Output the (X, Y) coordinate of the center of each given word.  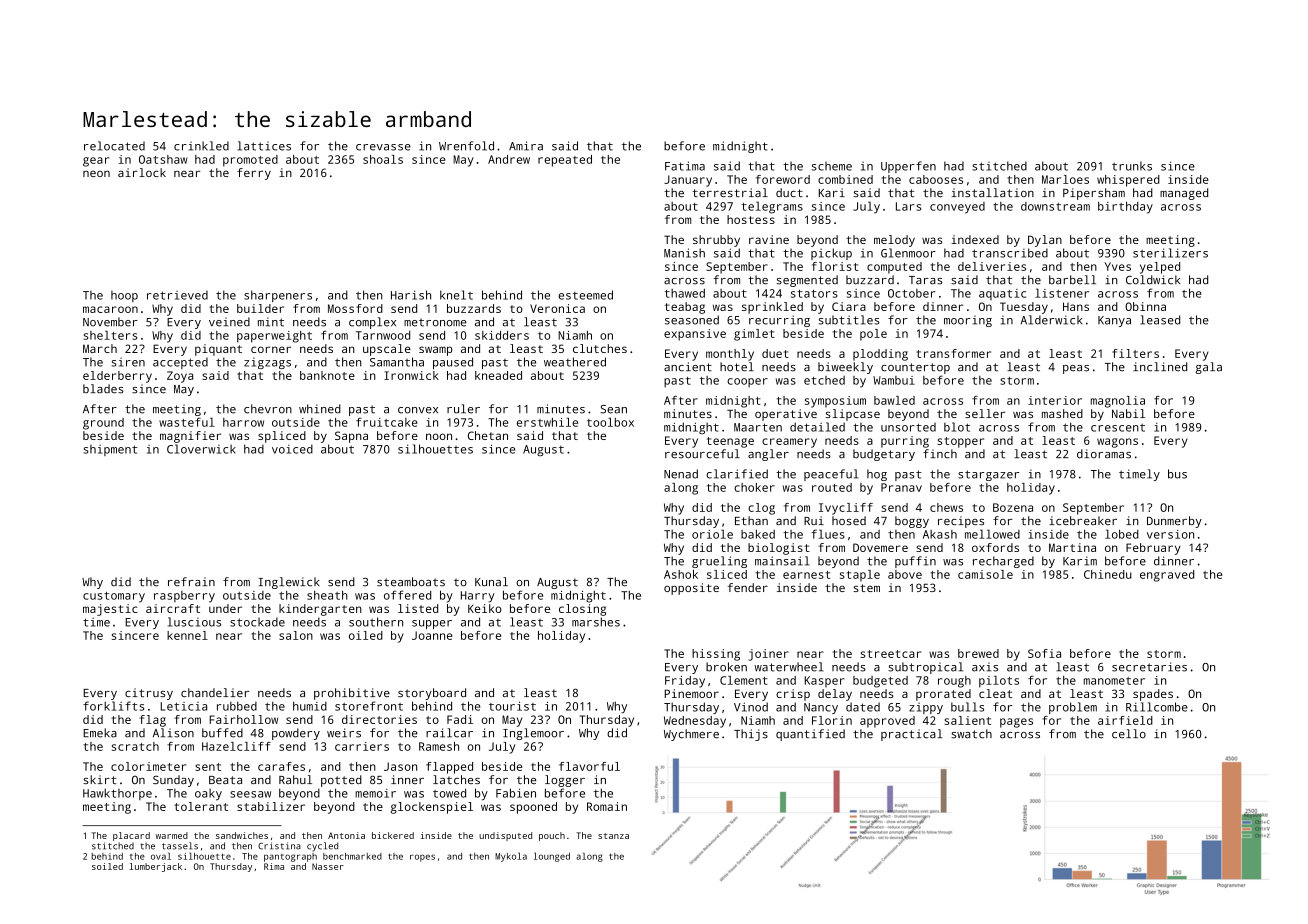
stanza (613, 836)
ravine (769, 239)
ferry (254, 174)
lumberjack (156, 867)
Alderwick (1051, 320)
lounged (552, 857)
